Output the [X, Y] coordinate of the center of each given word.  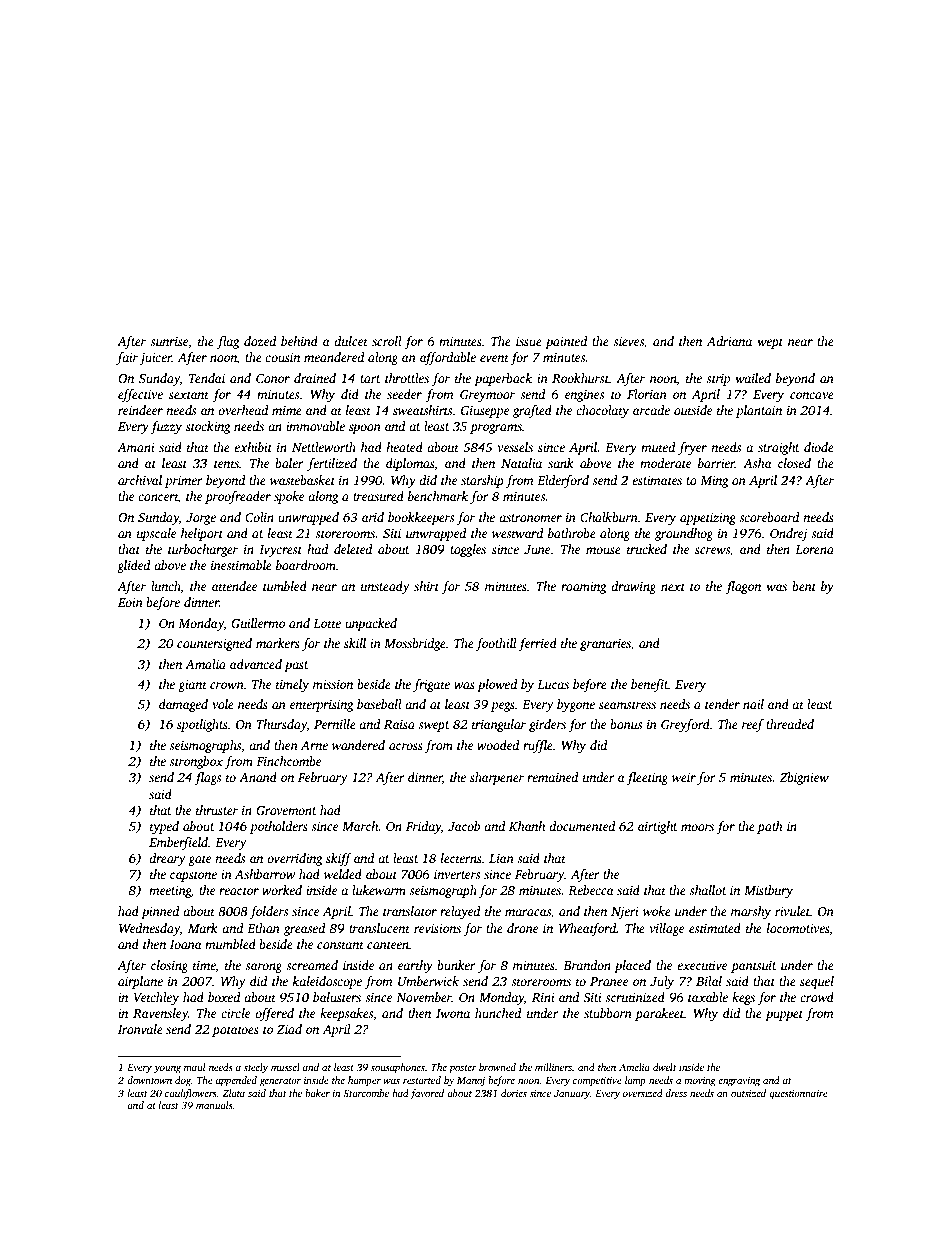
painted [566, 342]
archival [140, 480]
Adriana [729, 341]
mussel [285, 1067]
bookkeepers [421, 518]
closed [794, 463]
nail [753, 704]
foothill [496, 644]
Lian [501, 858]
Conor [273, 378]
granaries [605, 645]
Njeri [625, 913]
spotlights [202, 725]
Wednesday [149, 929]
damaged [183, 705]
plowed [497, 685]
